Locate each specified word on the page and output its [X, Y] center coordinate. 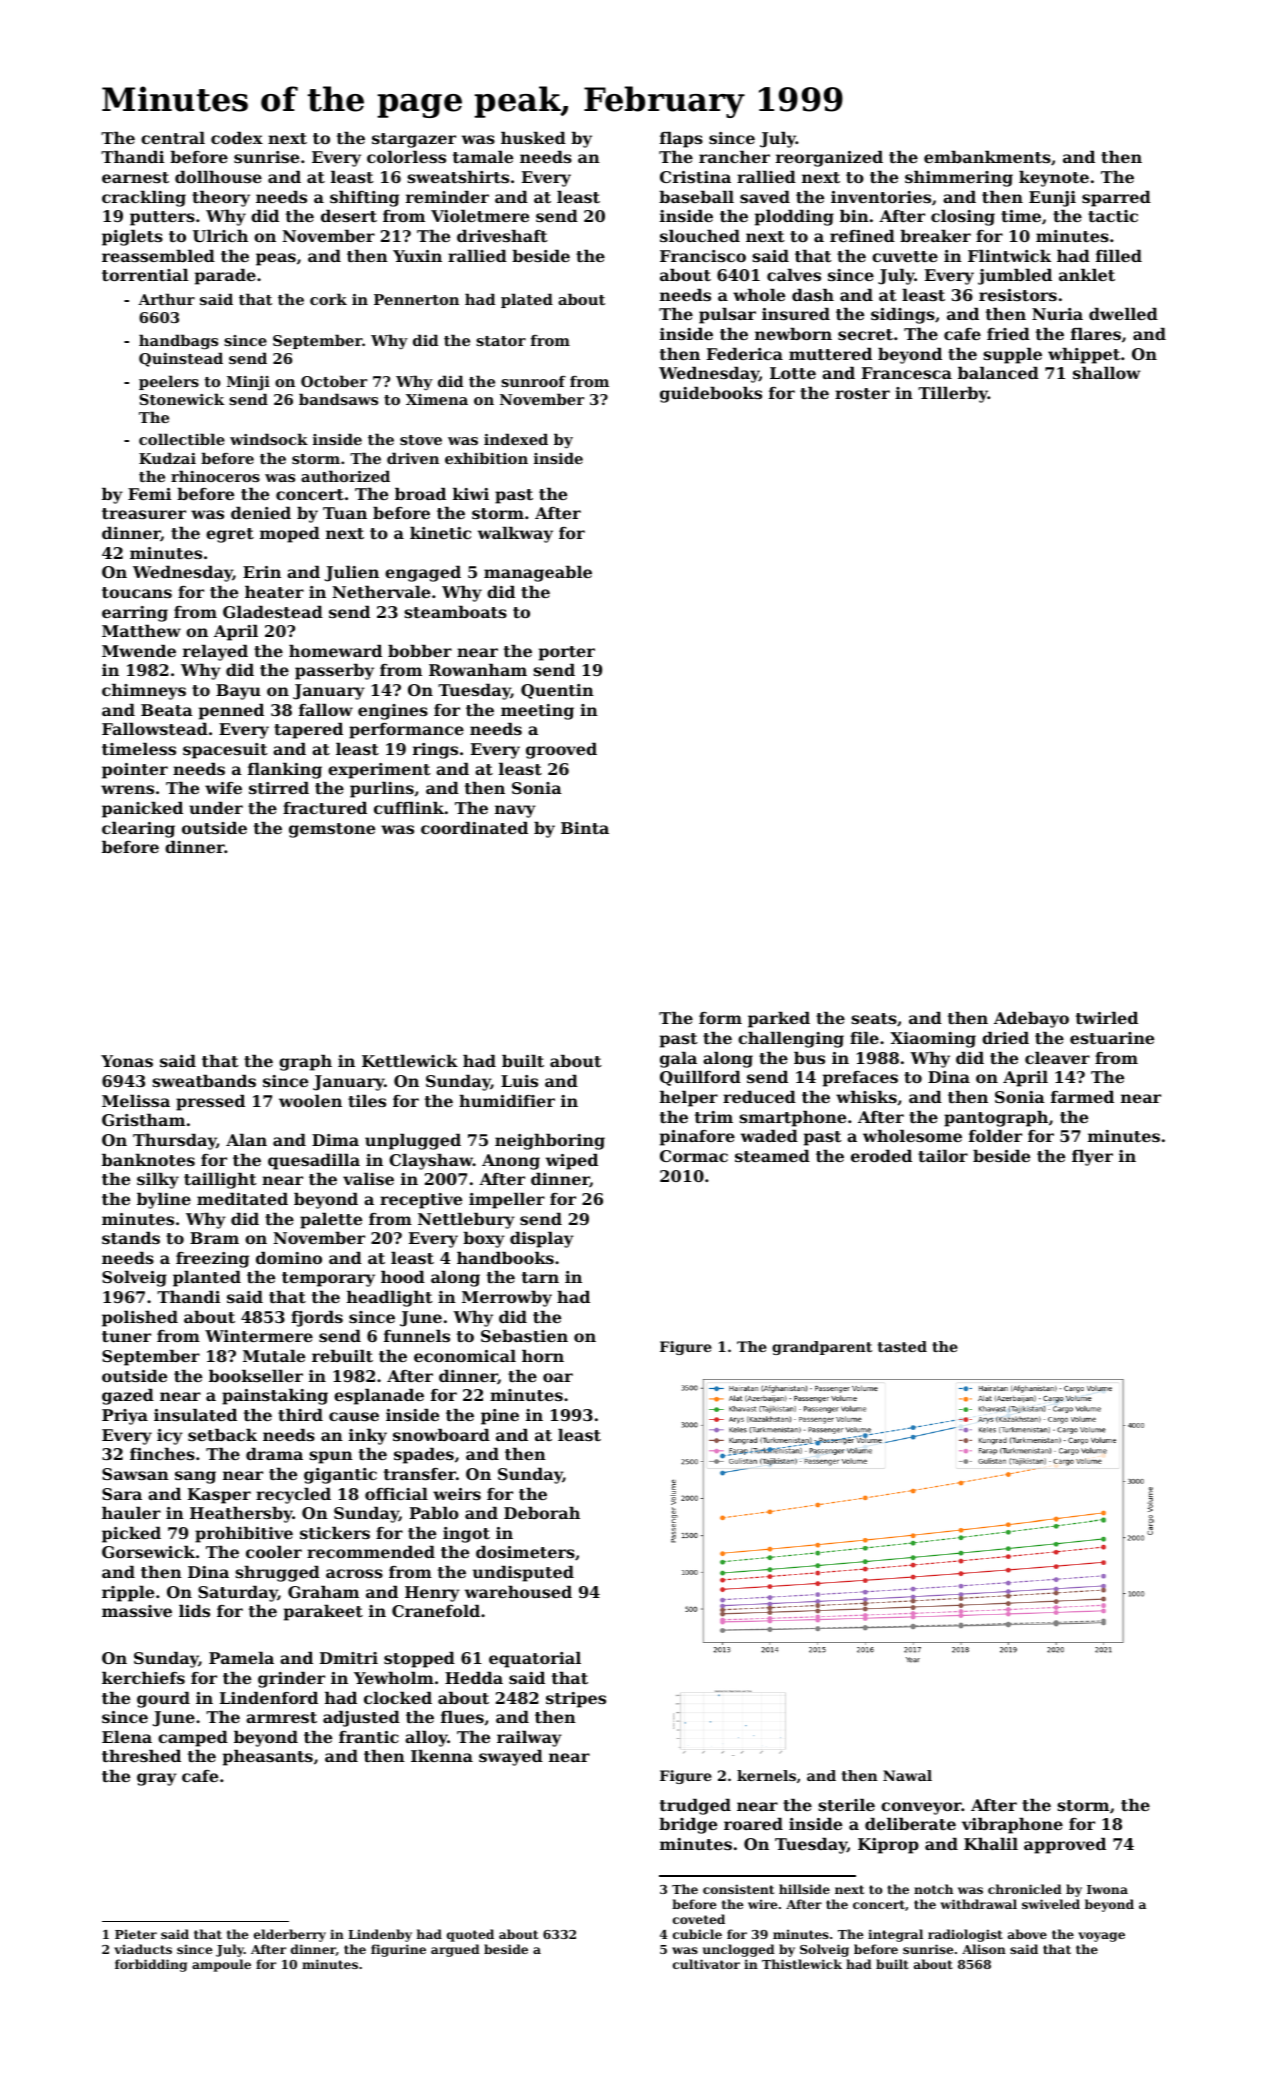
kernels [766, 1775]
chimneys [144, 692]
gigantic [340, 1476]
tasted [902, 1346]
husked [533, 138]
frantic [369, 1737]
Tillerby [953, 395]
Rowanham [478, 670]
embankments [987, 157]
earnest [135, 177]
